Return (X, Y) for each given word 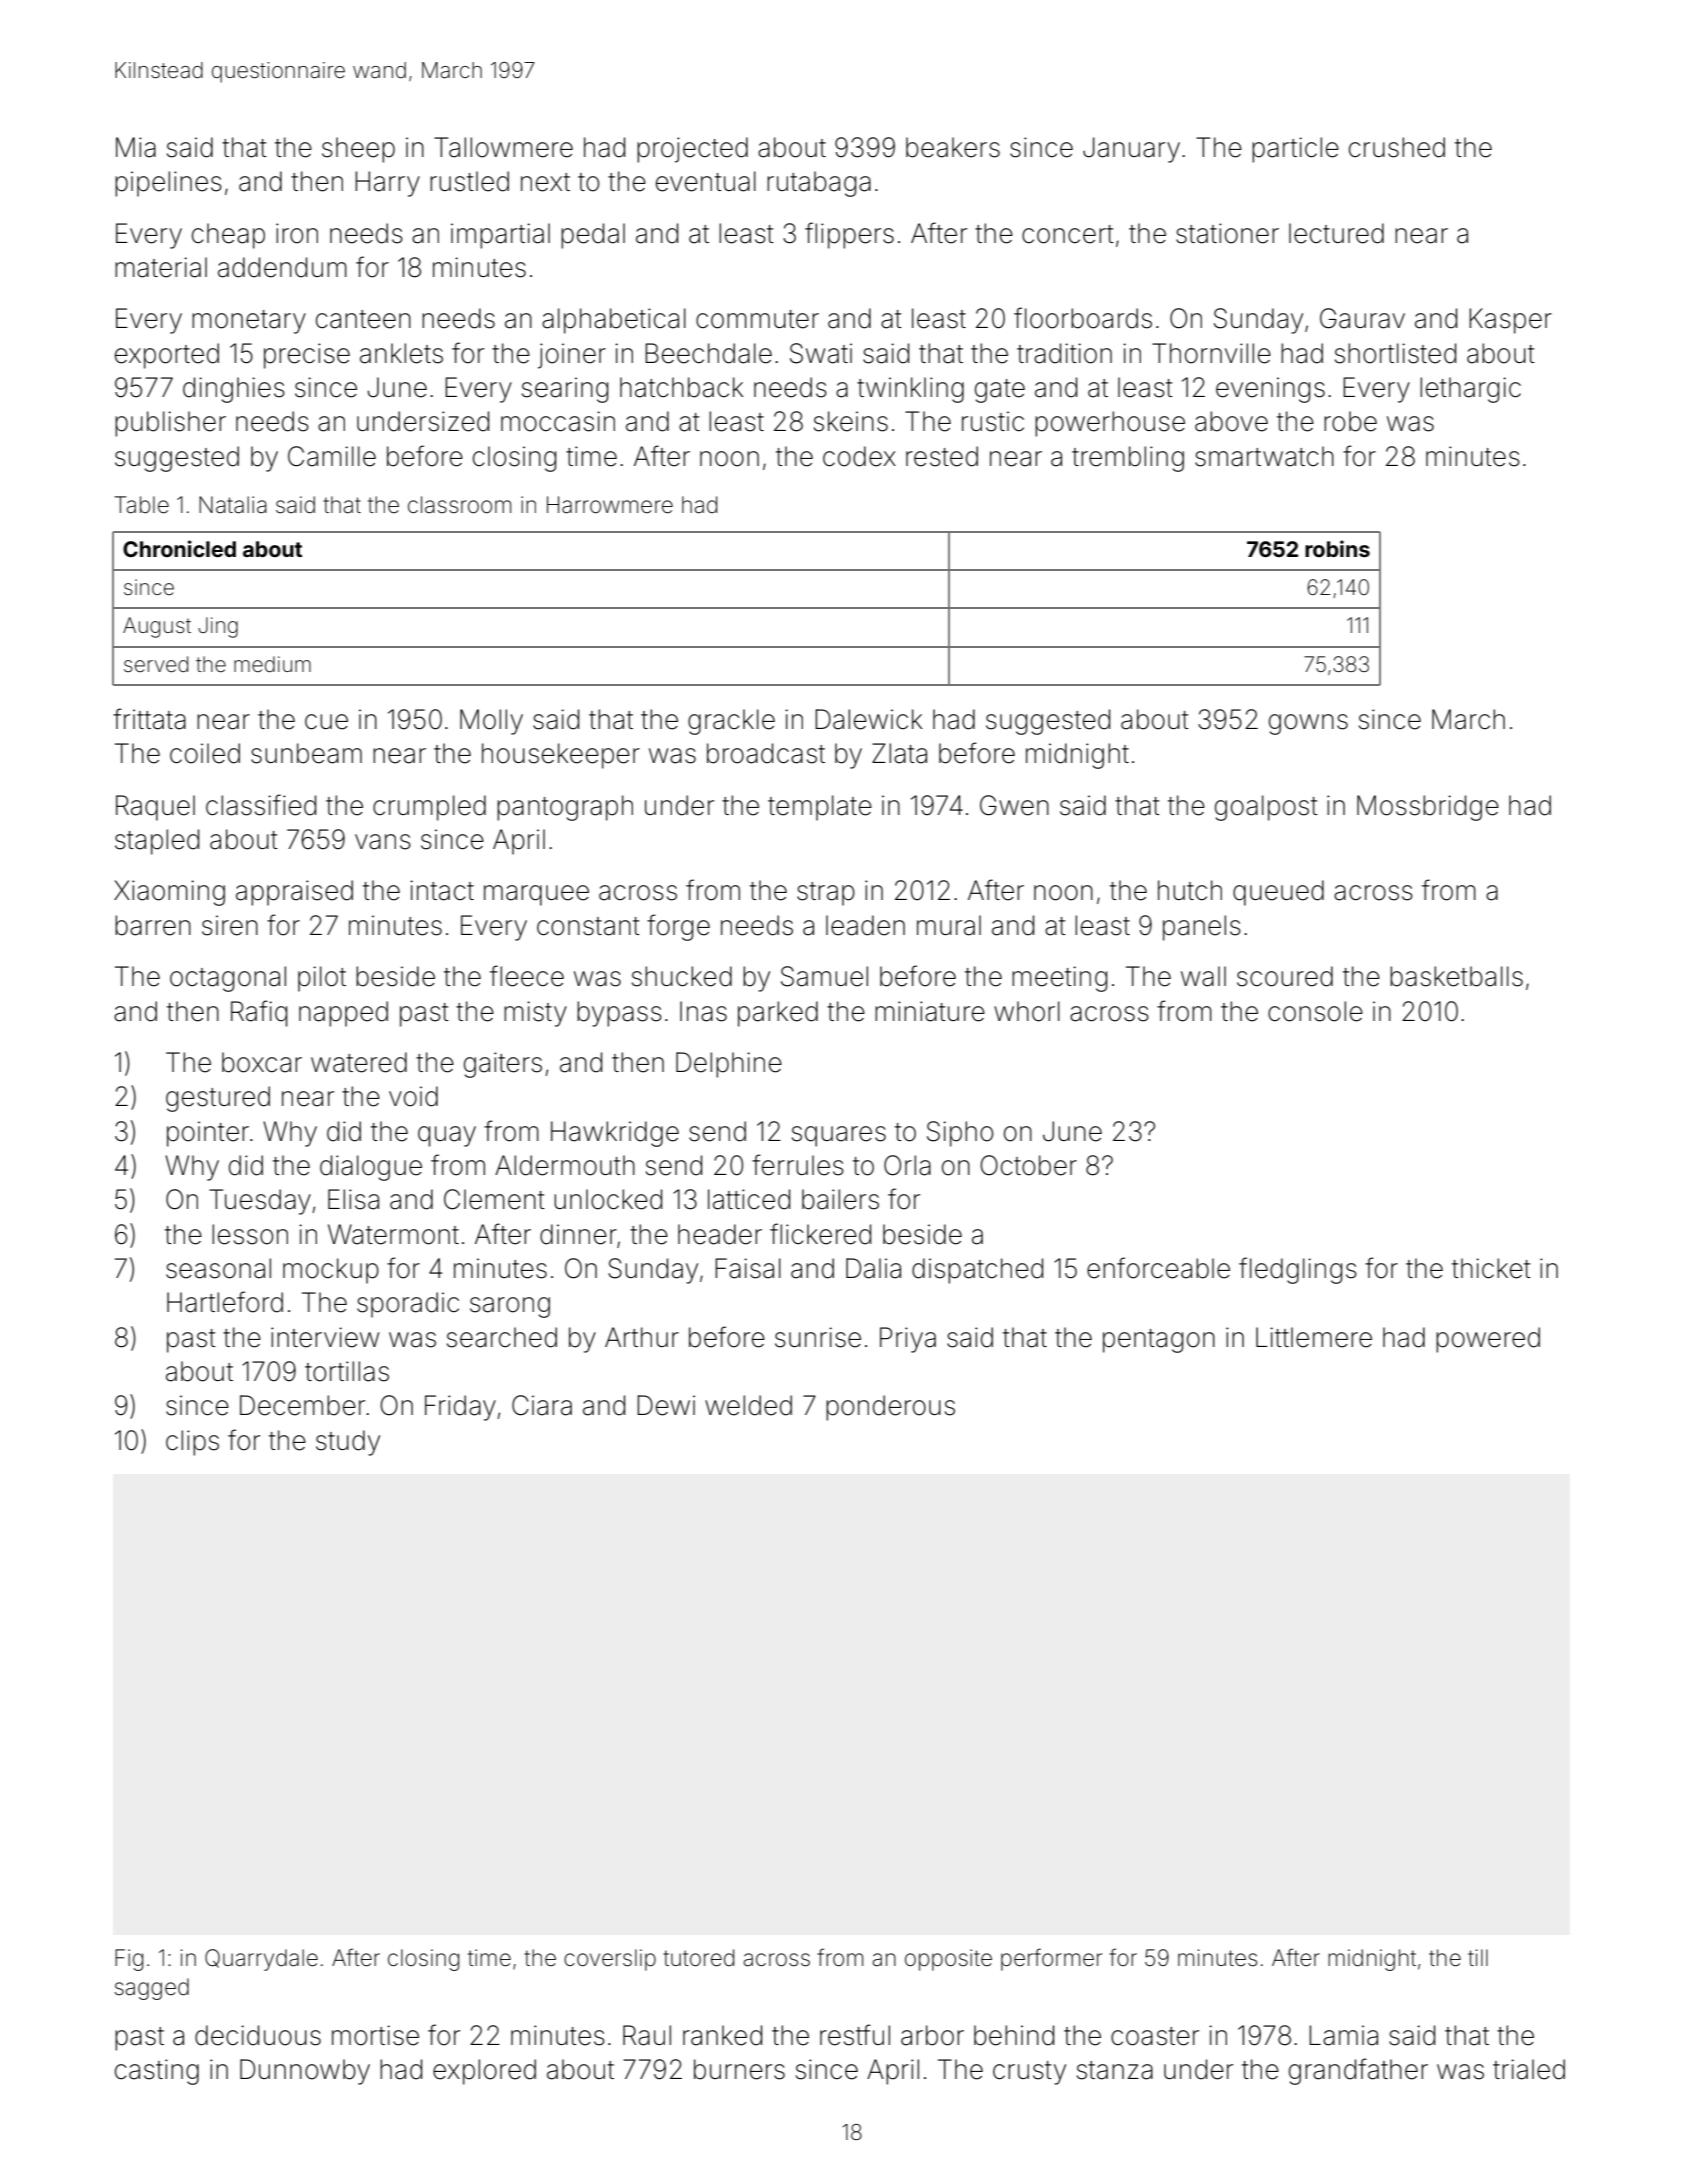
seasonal (218, 1268)
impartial (500, 236)
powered (1488, 1340)
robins (1337, 548)
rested (942, 456)
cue (326, 722)
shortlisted (1395, 353)
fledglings (1298, 1270)
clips (192, 1443)
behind (1014, 2035)
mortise (375, 2035)
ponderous (890, 1408)
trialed (1529, 2069)
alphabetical (614, 321)
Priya (908, 1340)
